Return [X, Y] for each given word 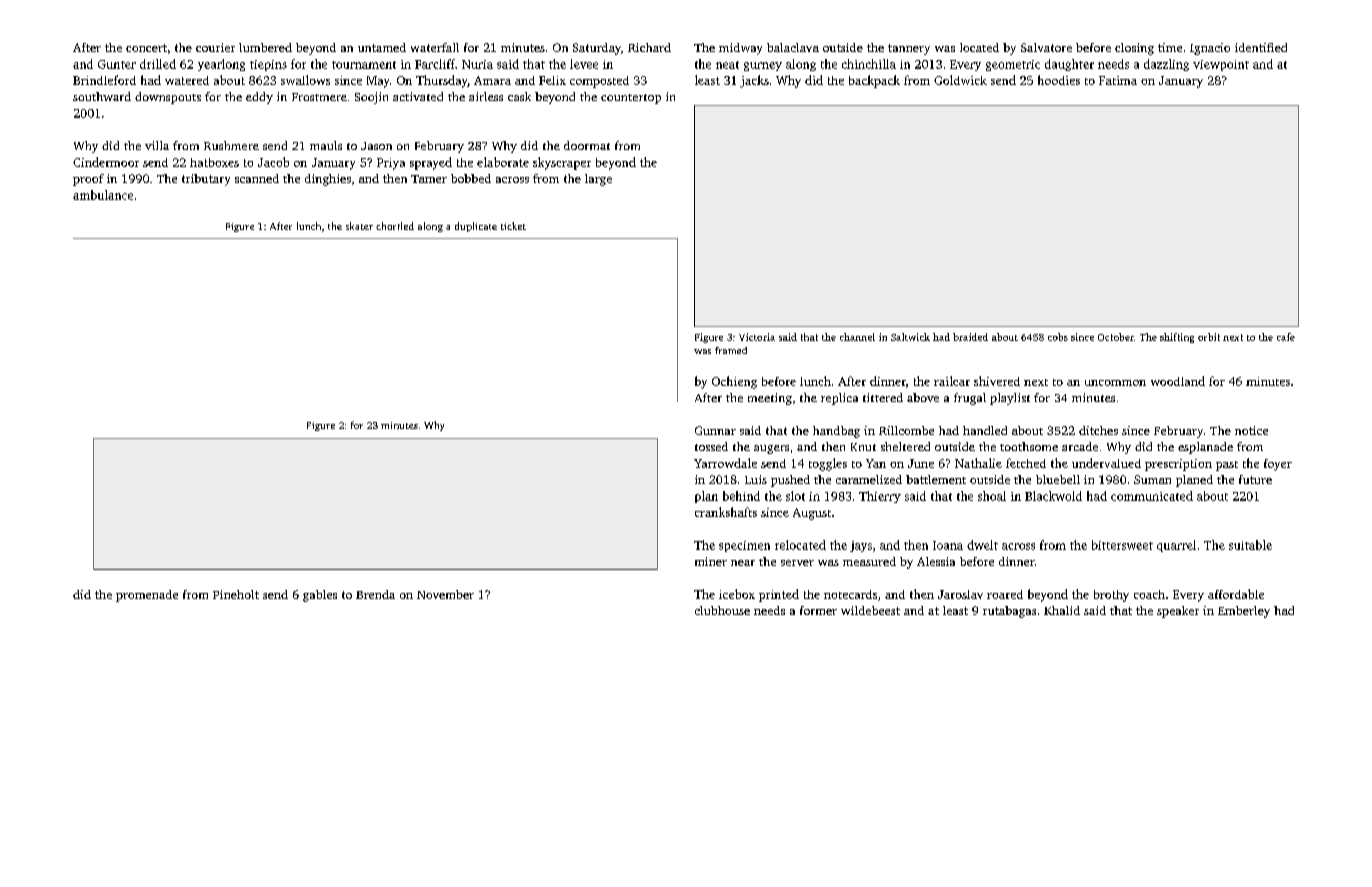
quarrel [1176, 546]
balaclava [793, 47]
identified [1261, 47]
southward [102, 96]
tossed [711, 446]
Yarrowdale [725, 463]
